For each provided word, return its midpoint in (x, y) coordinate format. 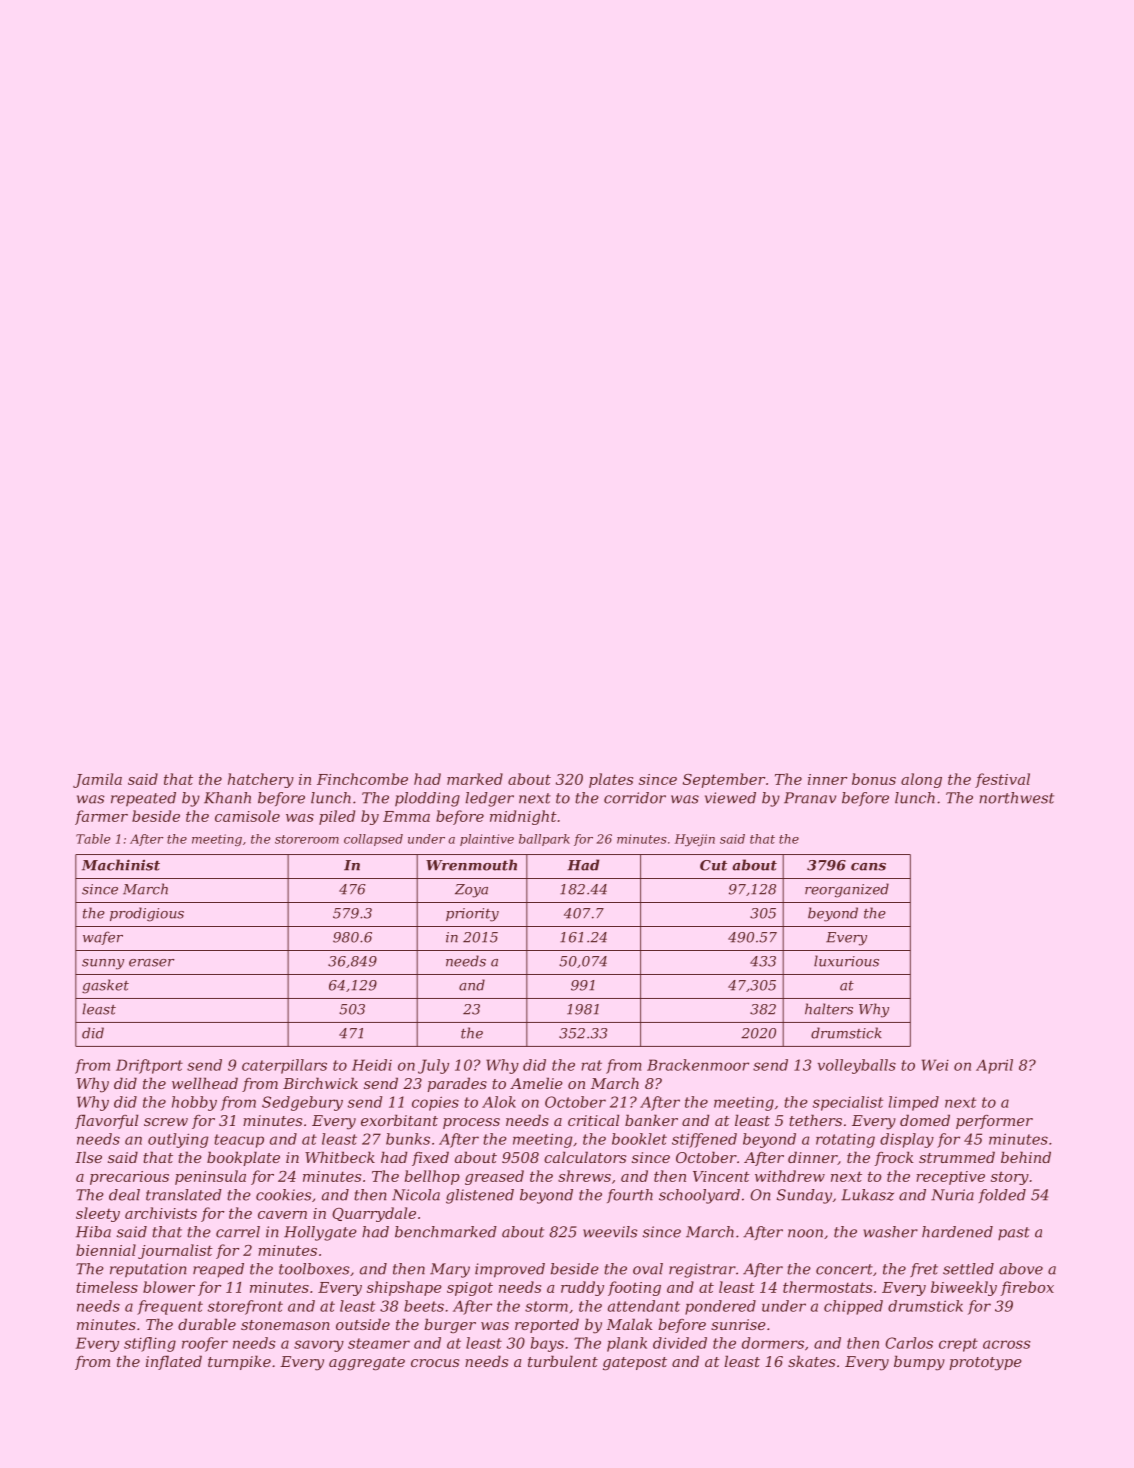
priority (472, 915)
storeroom (307, 839)
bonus (874, 779)
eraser (151, 963)
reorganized (847, 890)
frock (894, 1158)
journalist (175, 1251)
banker (651, 1120)
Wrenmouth (471, 865)
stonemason (285, 1325)
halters (829, 1009)
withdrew (790, 1176)
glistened (480, 1196)
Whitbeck (340, 1157)
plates (611, 780)
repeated (143, 799)
